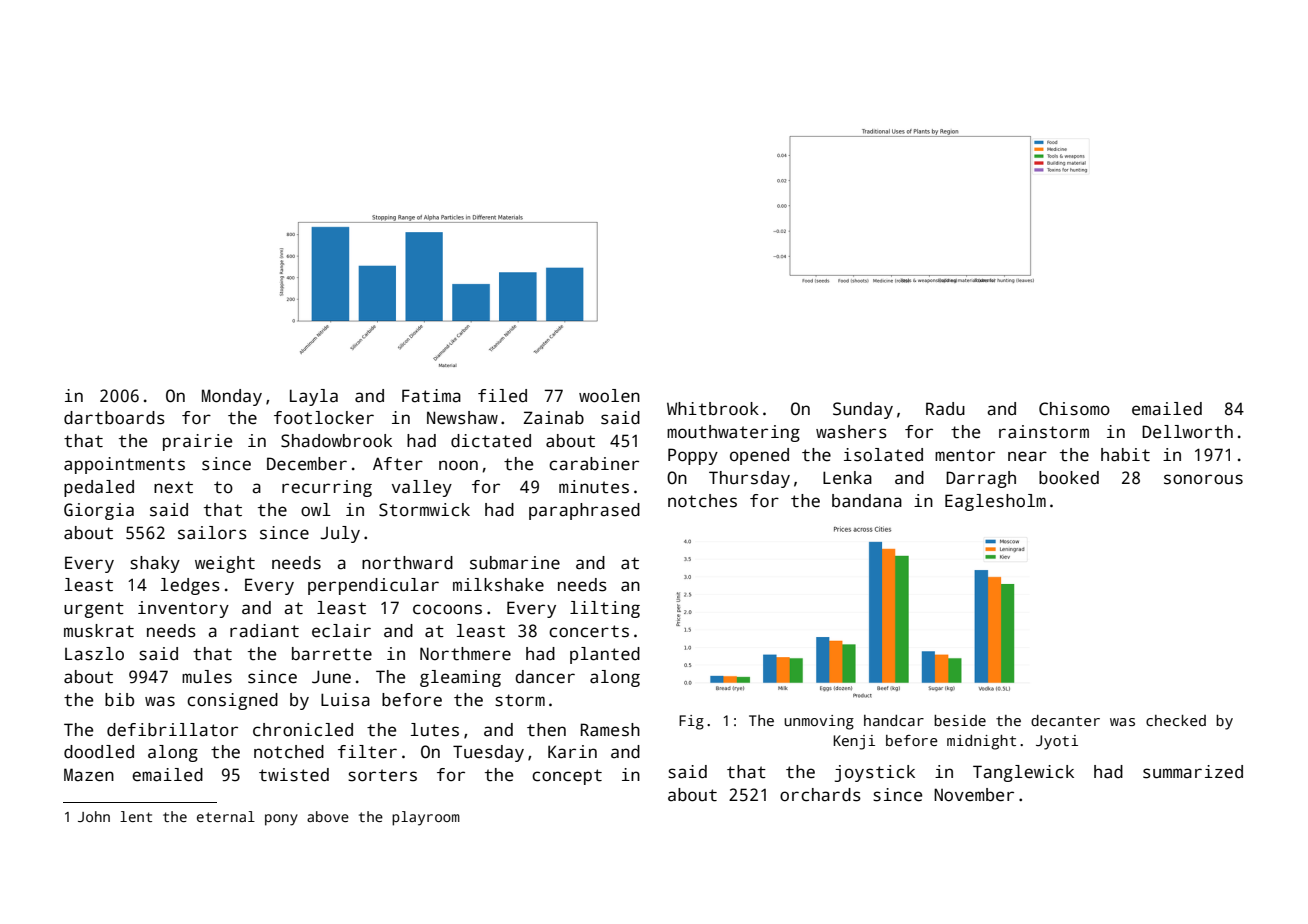  What do you see at coordinates (609, 396) in the screenshot?
I see `woolen` at bounding box center [609, 396].
